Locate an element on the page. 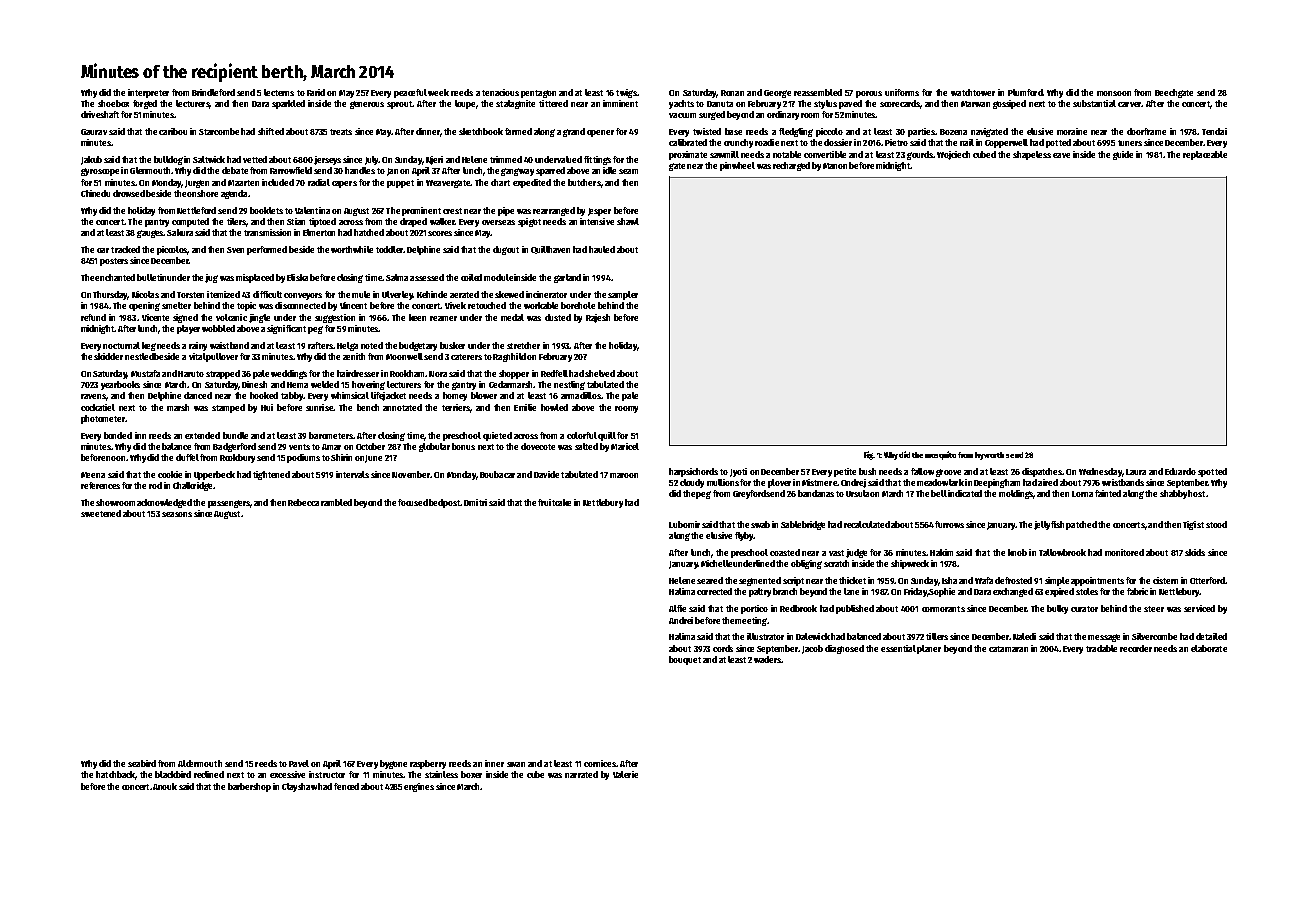 This page has width=1308, height=924. lecterns is located at coordinates (279, 92).
